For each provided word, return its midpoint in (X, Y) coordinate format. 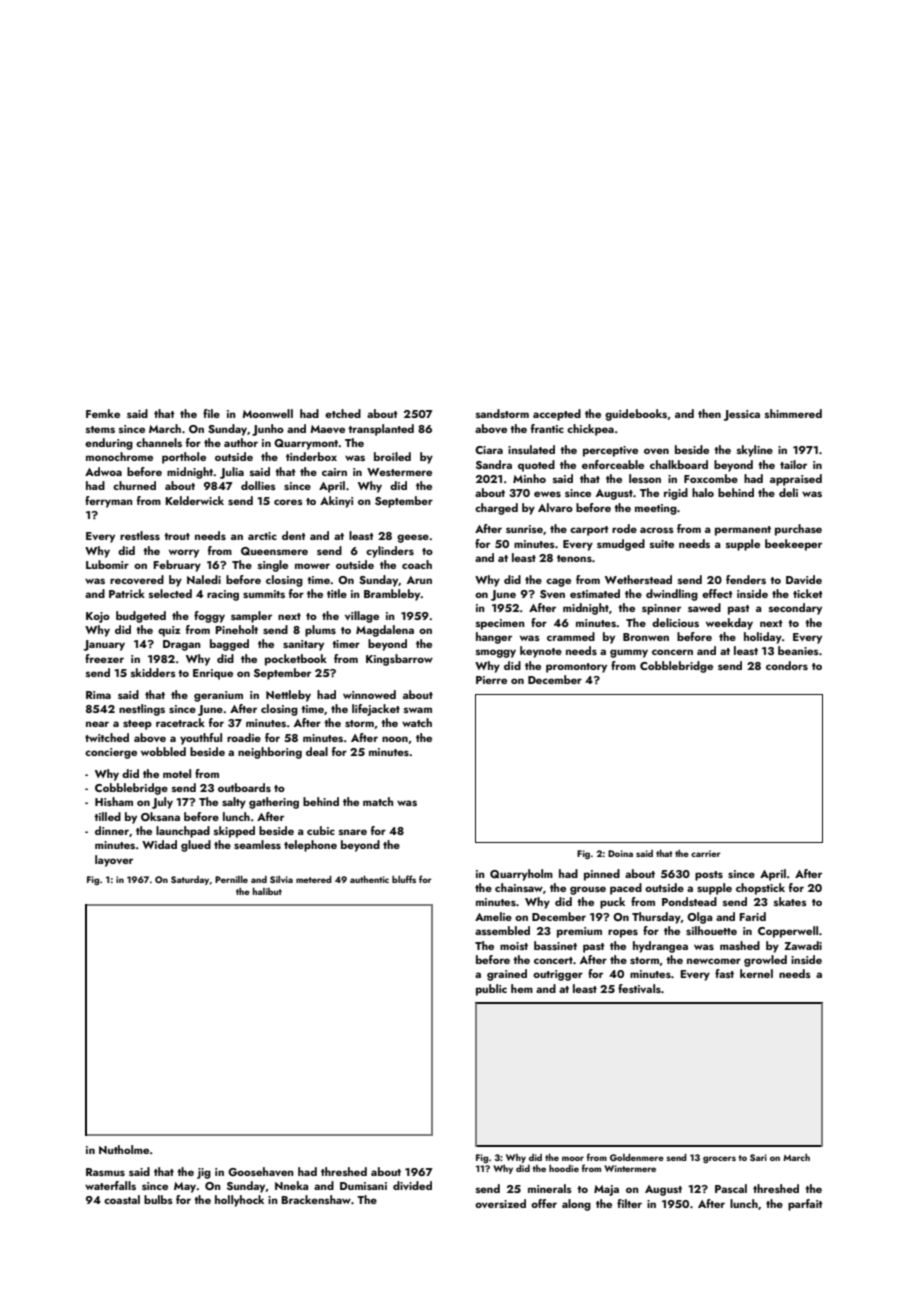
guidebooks (636, 415)
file (211, 413)
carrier (706, 853)
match (378, 801)
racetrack (180, 722)
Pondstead (689, 901)
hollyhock (239, 1201)
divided (412, 1185)
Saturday (190, 880)
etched (343, 413)
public (491, 990)
